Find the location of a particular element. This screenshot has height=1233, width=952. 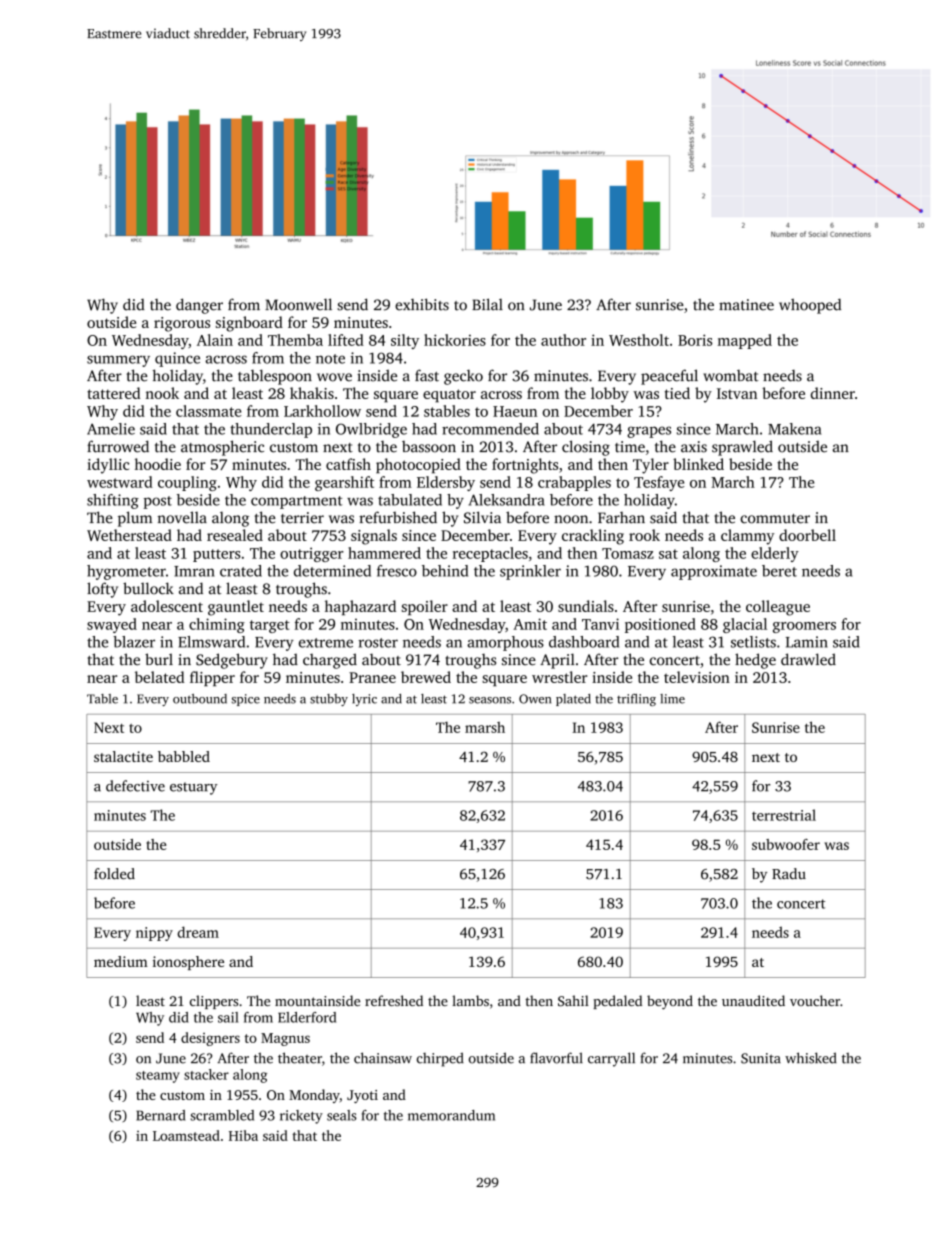

terrestrial is located at coordinates (784, 815).
